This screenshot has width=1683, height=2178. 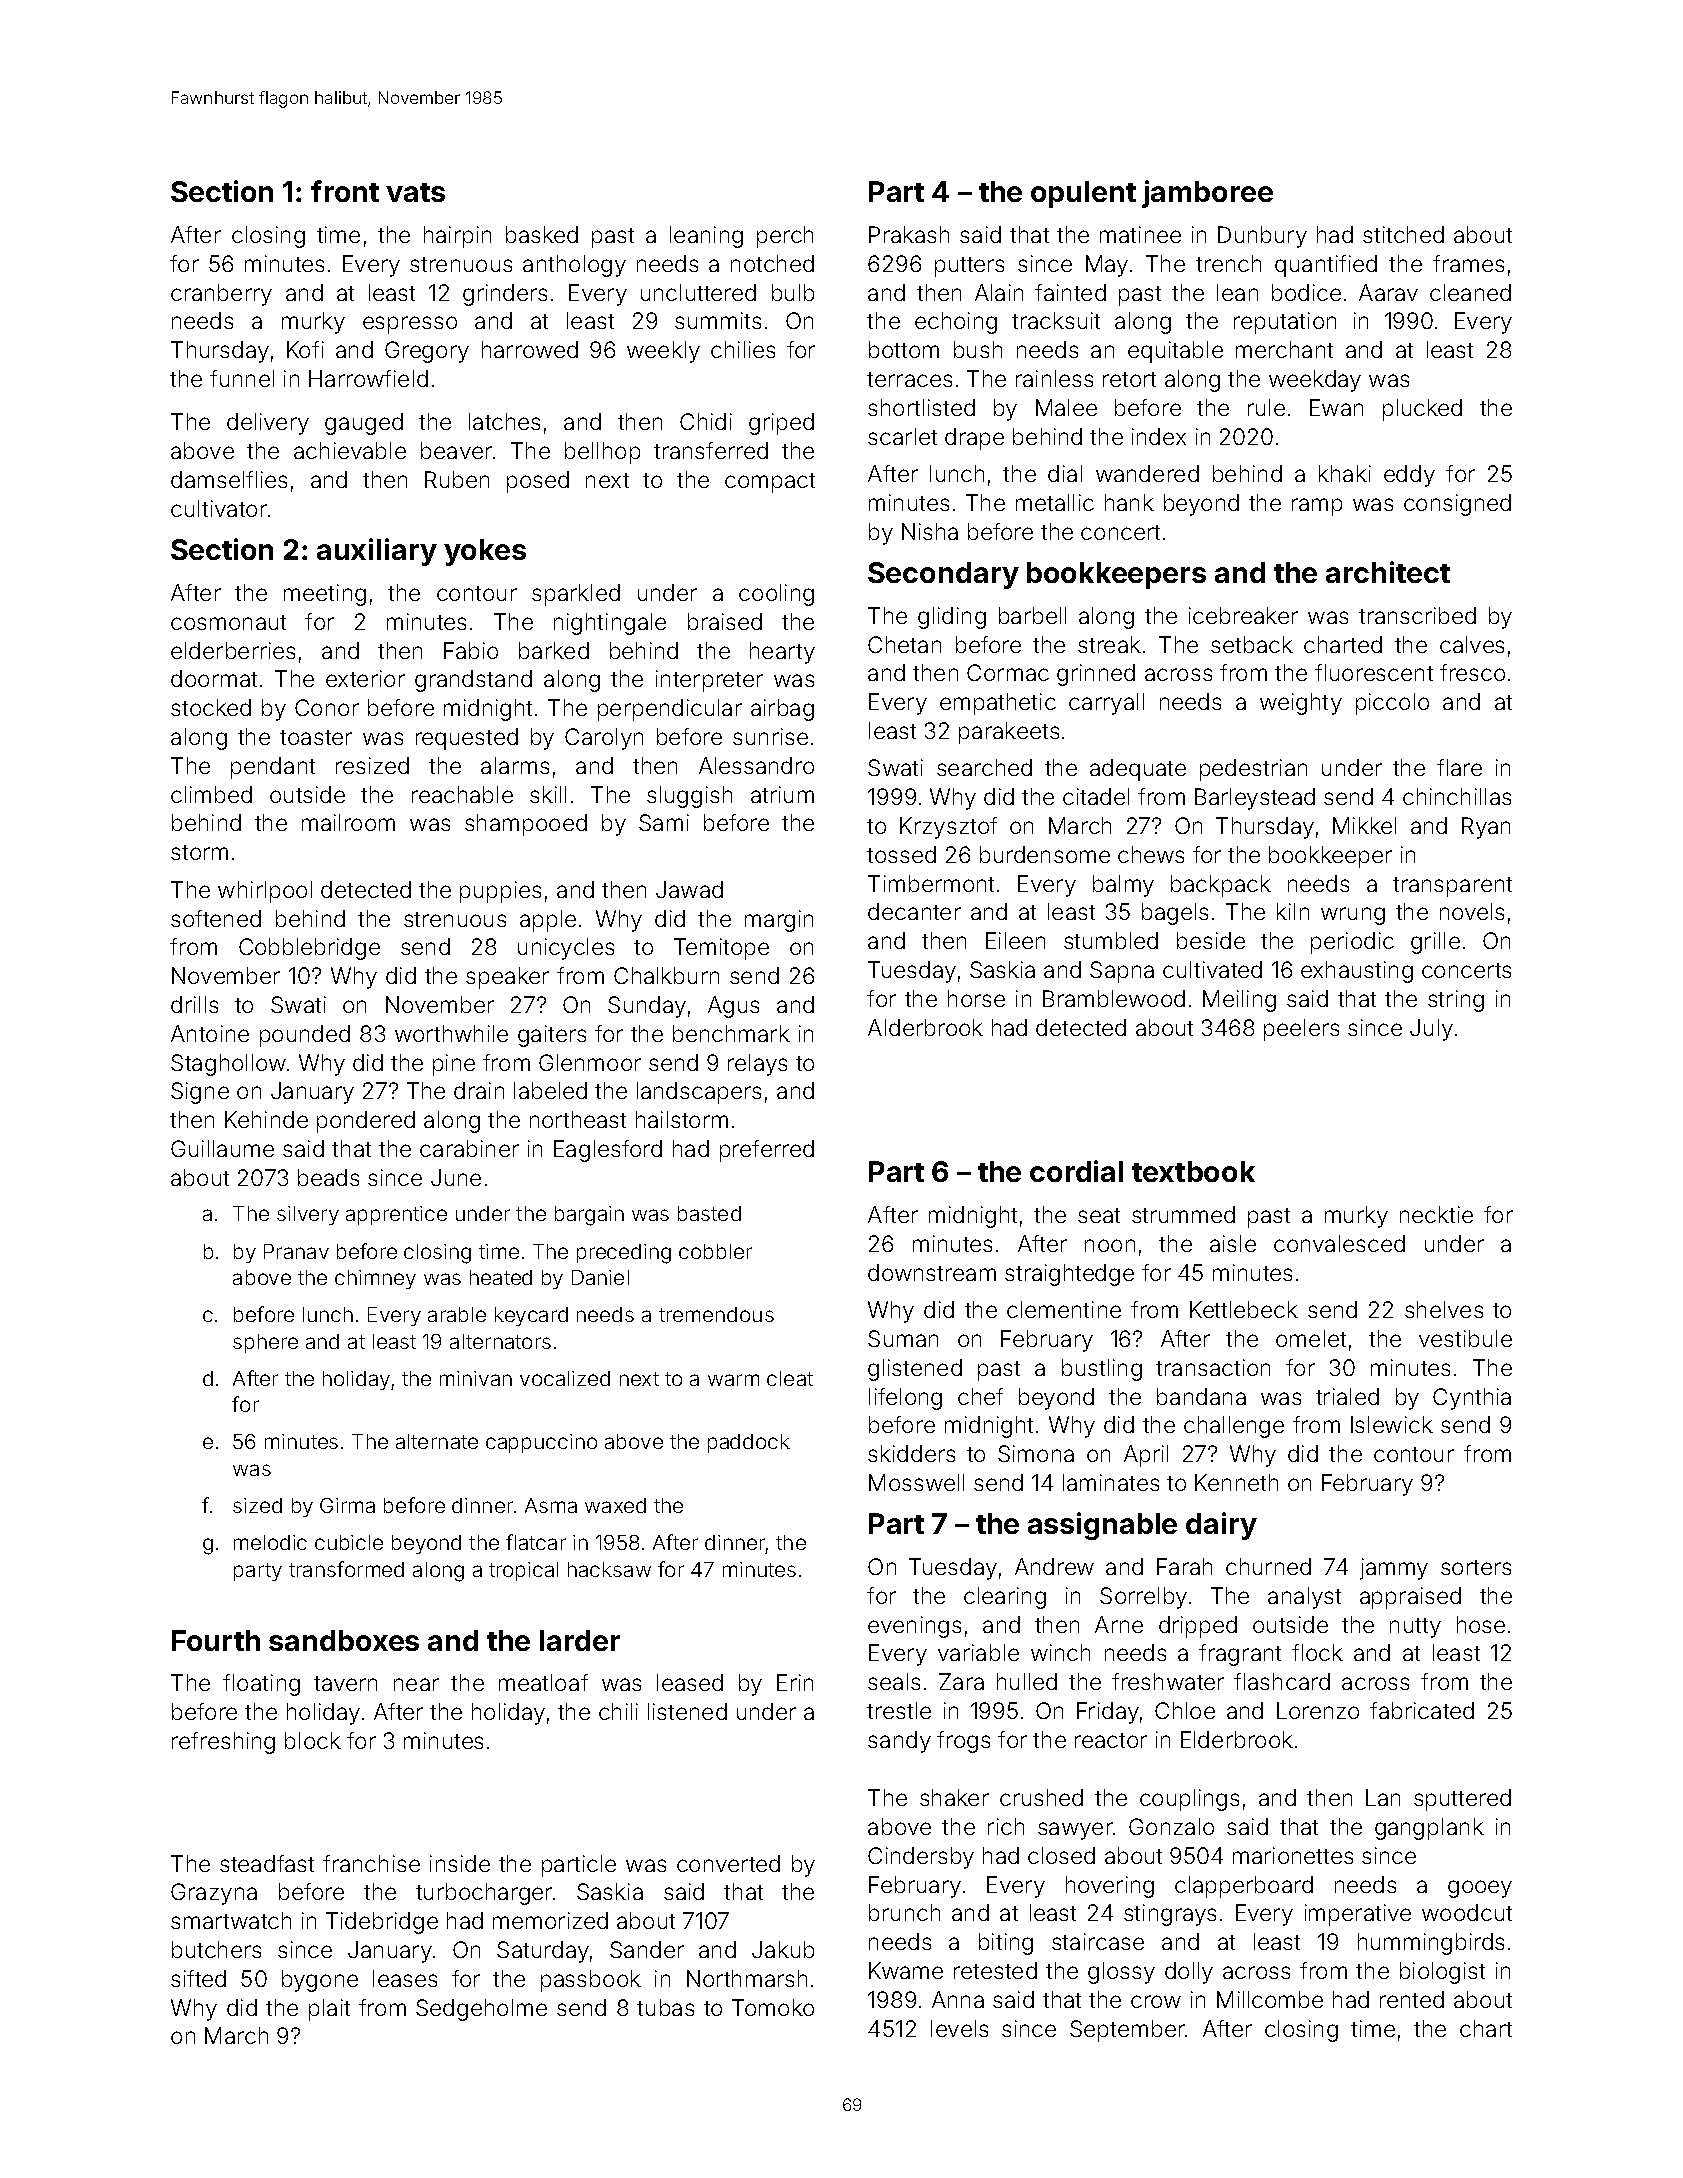 I want to click on vats, so click(x=415, y=192).
